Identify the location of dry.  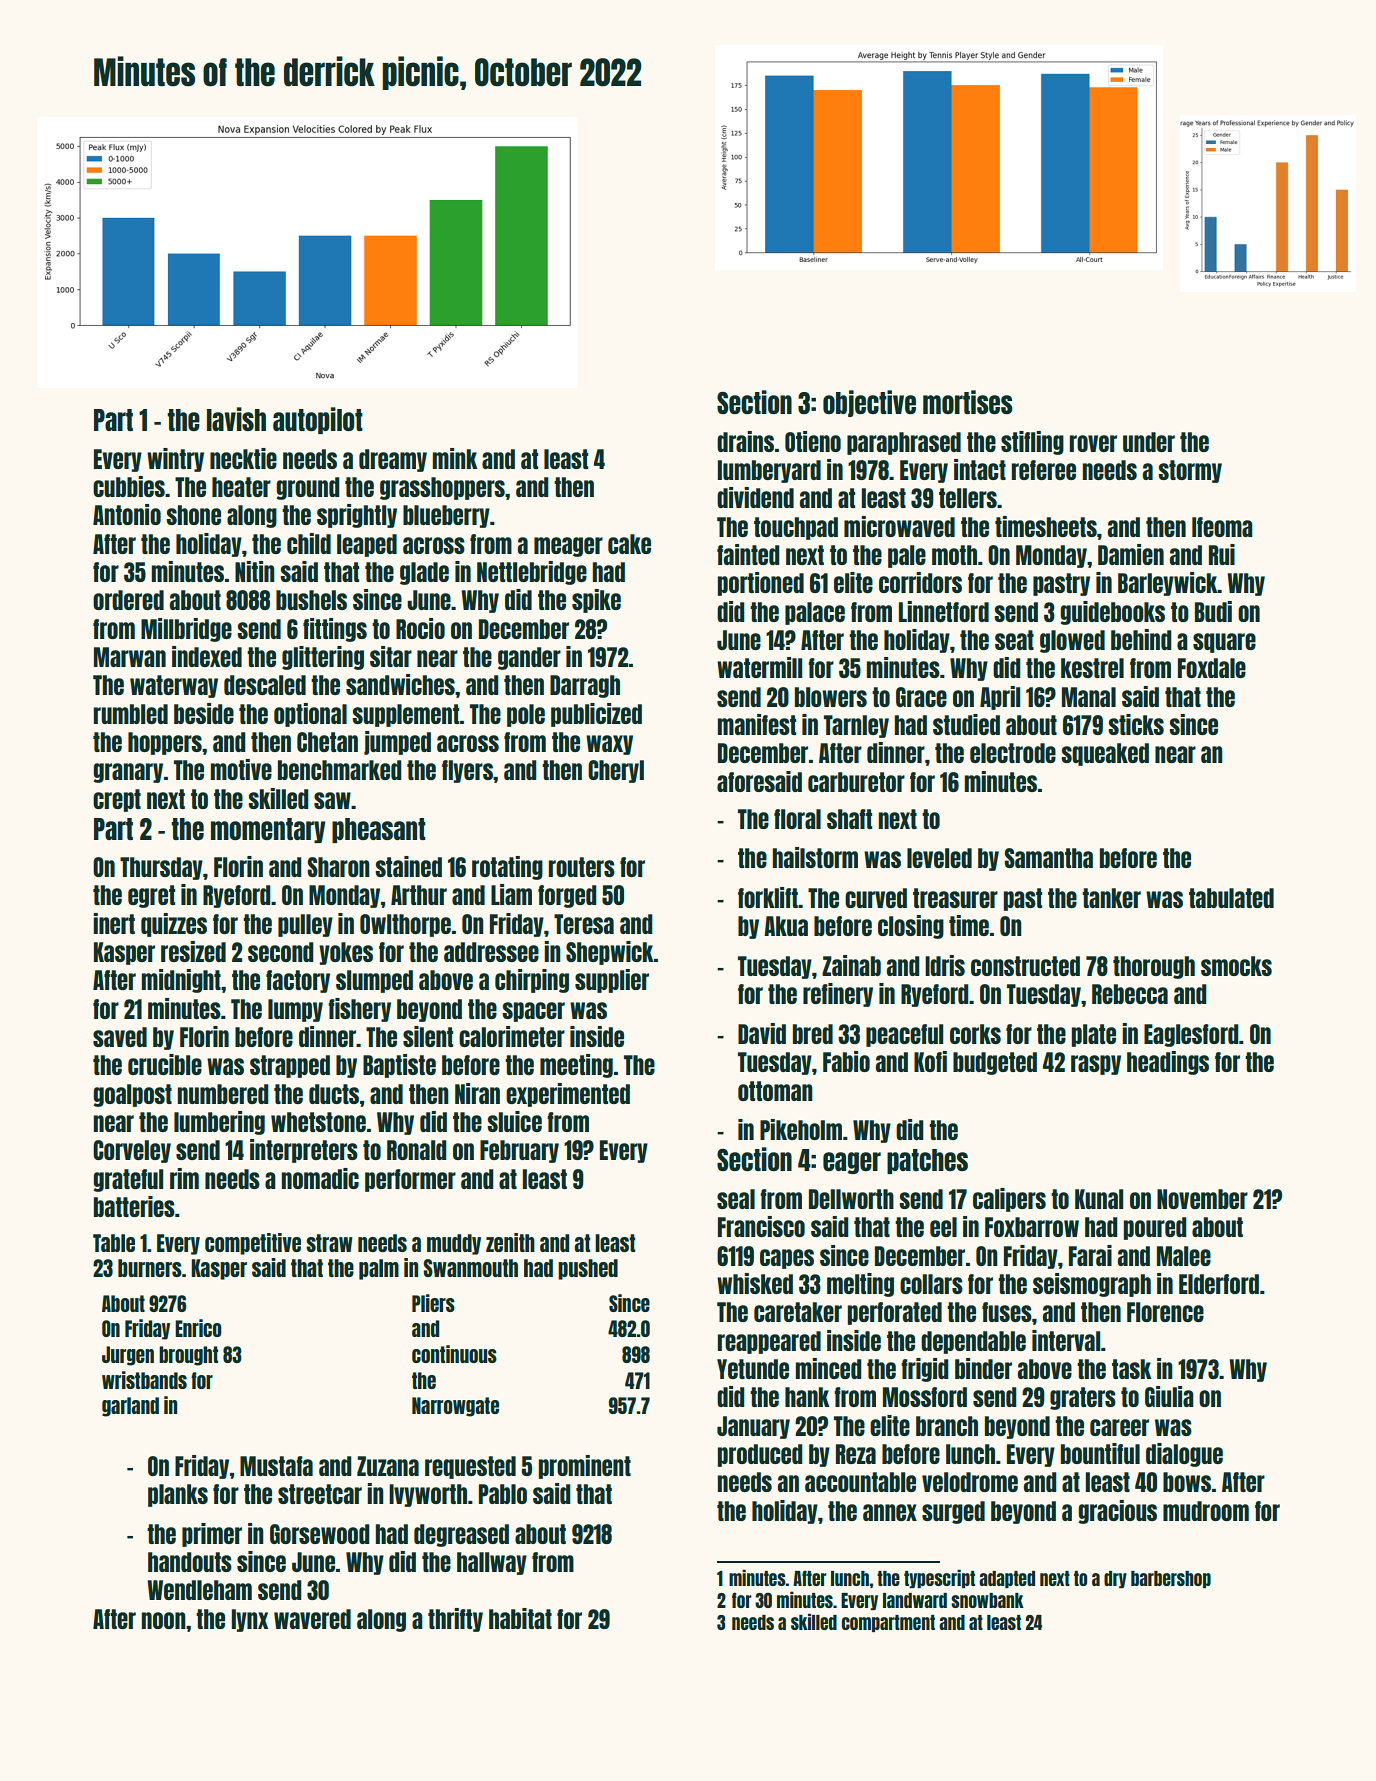
(1115, 1579).
